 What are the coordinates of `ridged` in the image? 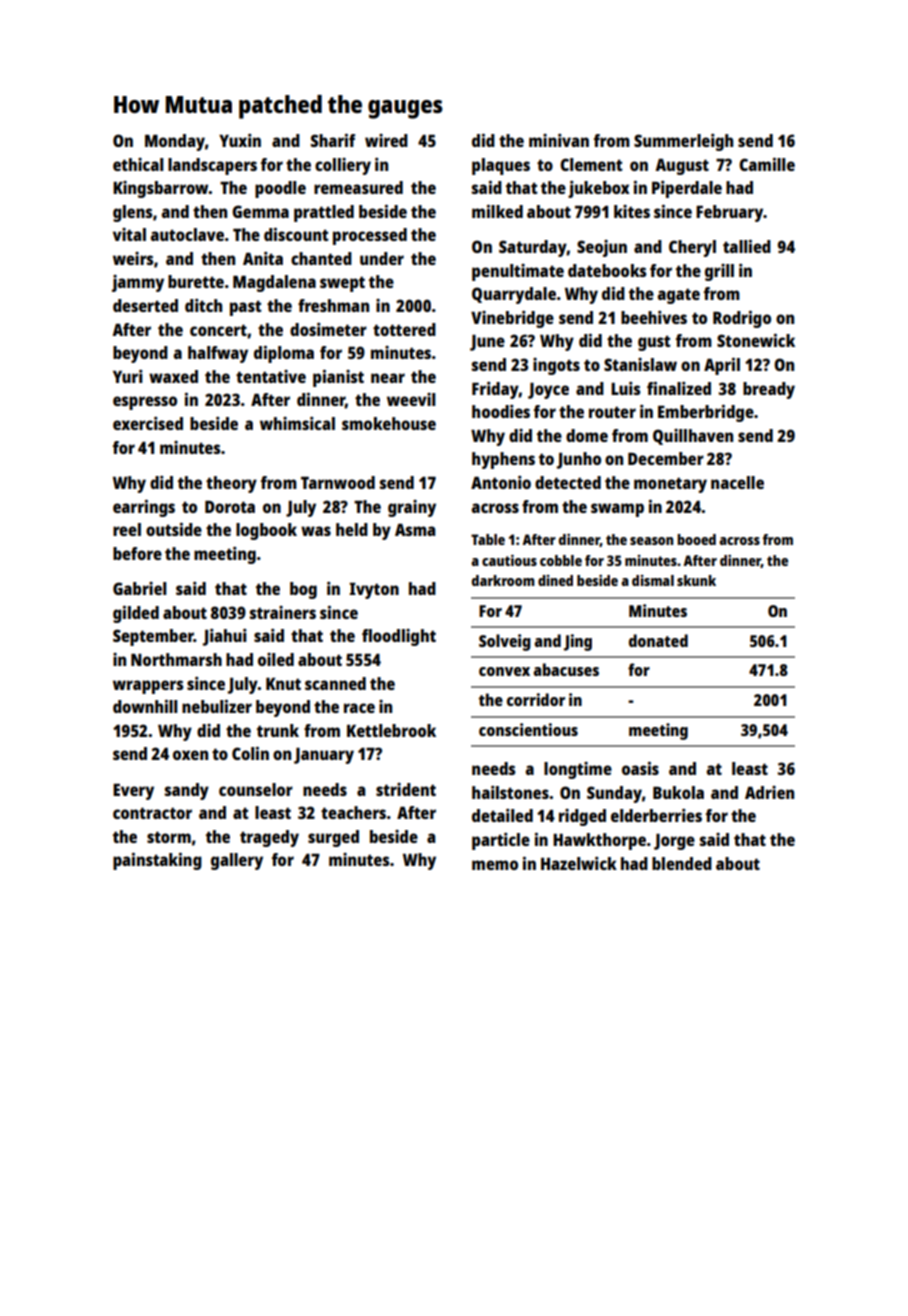 It's located at (582, 817).
